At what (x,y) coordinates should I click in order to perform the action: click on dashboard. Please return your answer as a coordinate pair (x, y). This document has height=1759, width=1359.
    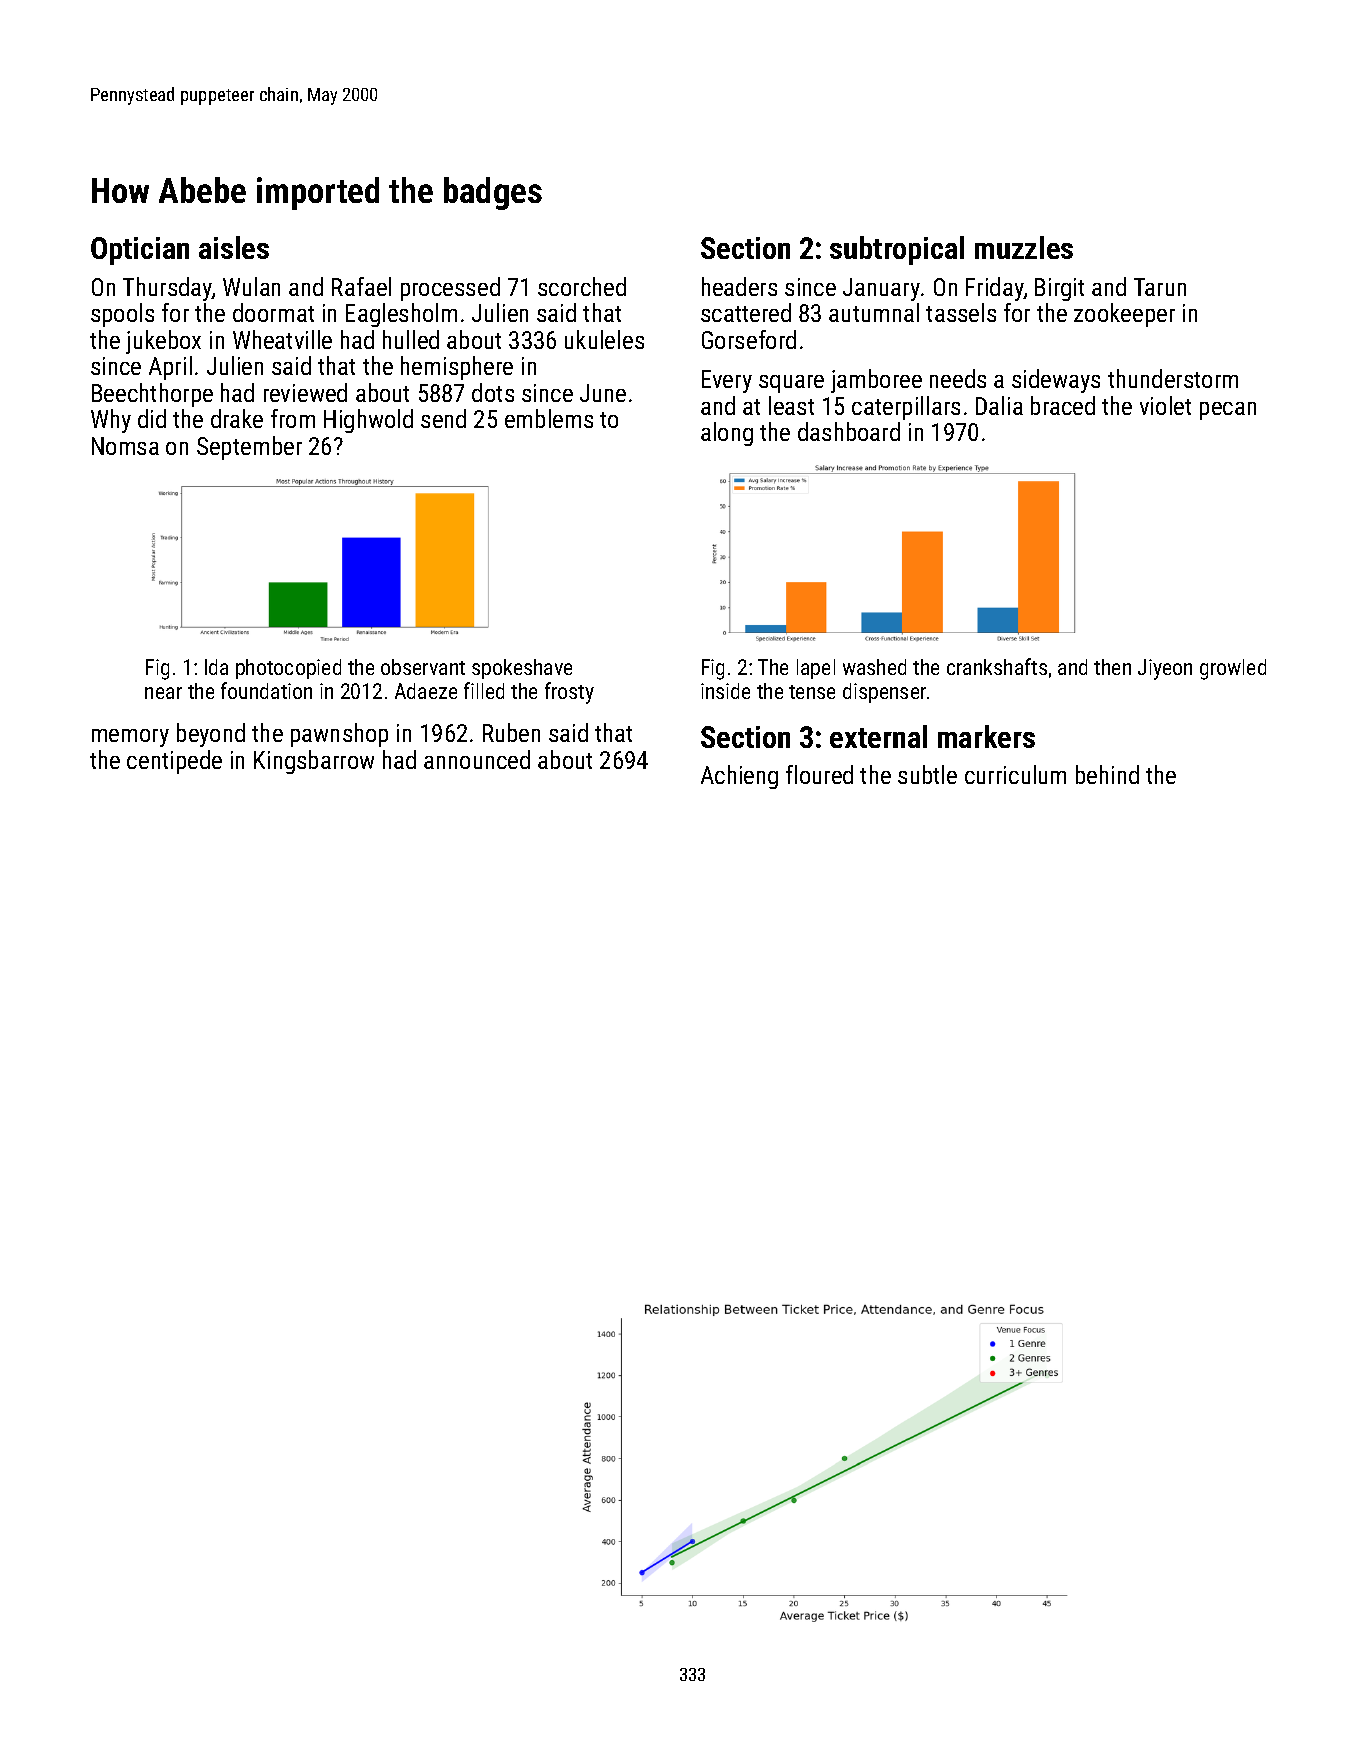
    Looking at the image, I should click on (849, 431).
